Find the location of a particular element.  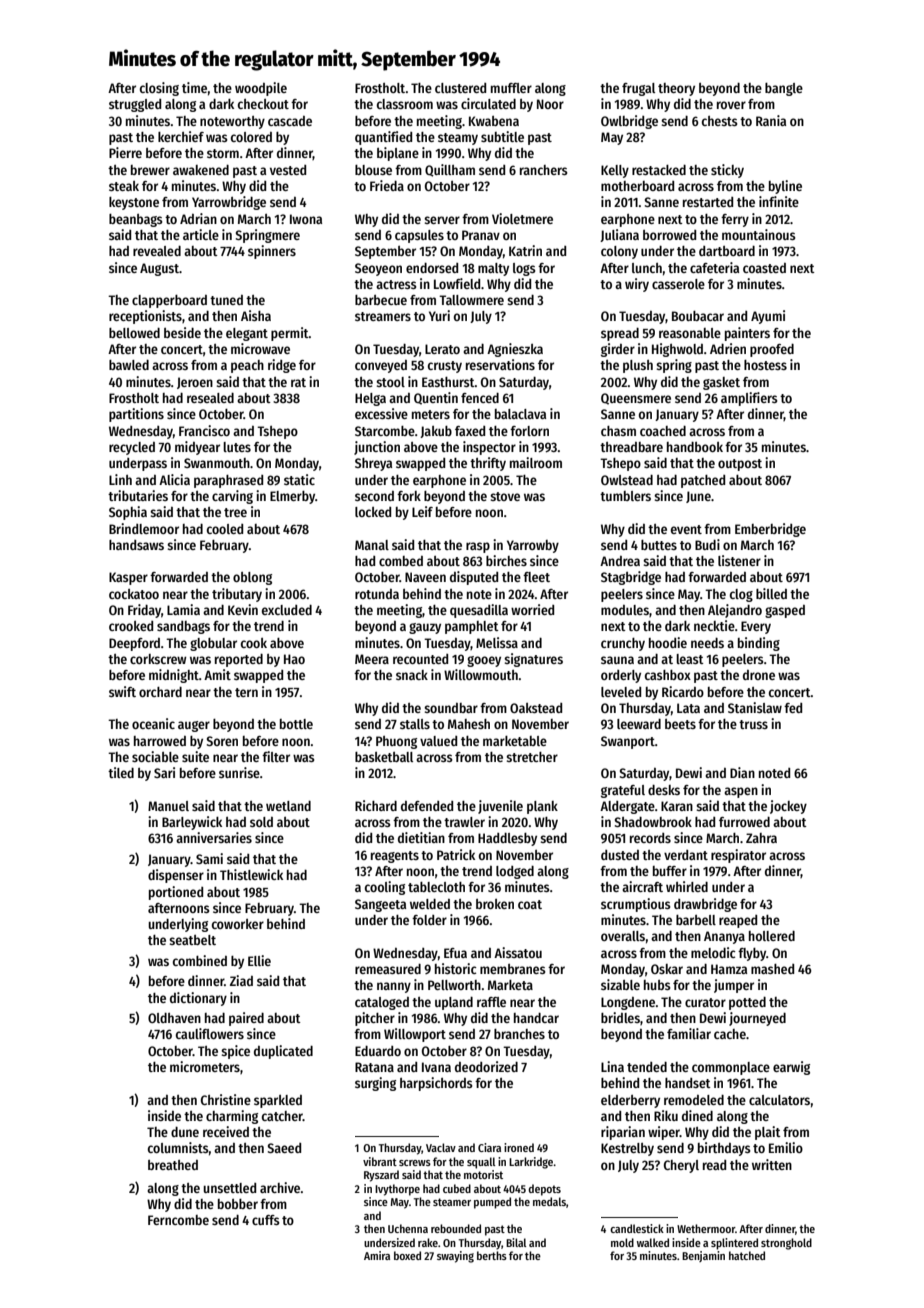

sticky is located at coordinates (727, 171).
